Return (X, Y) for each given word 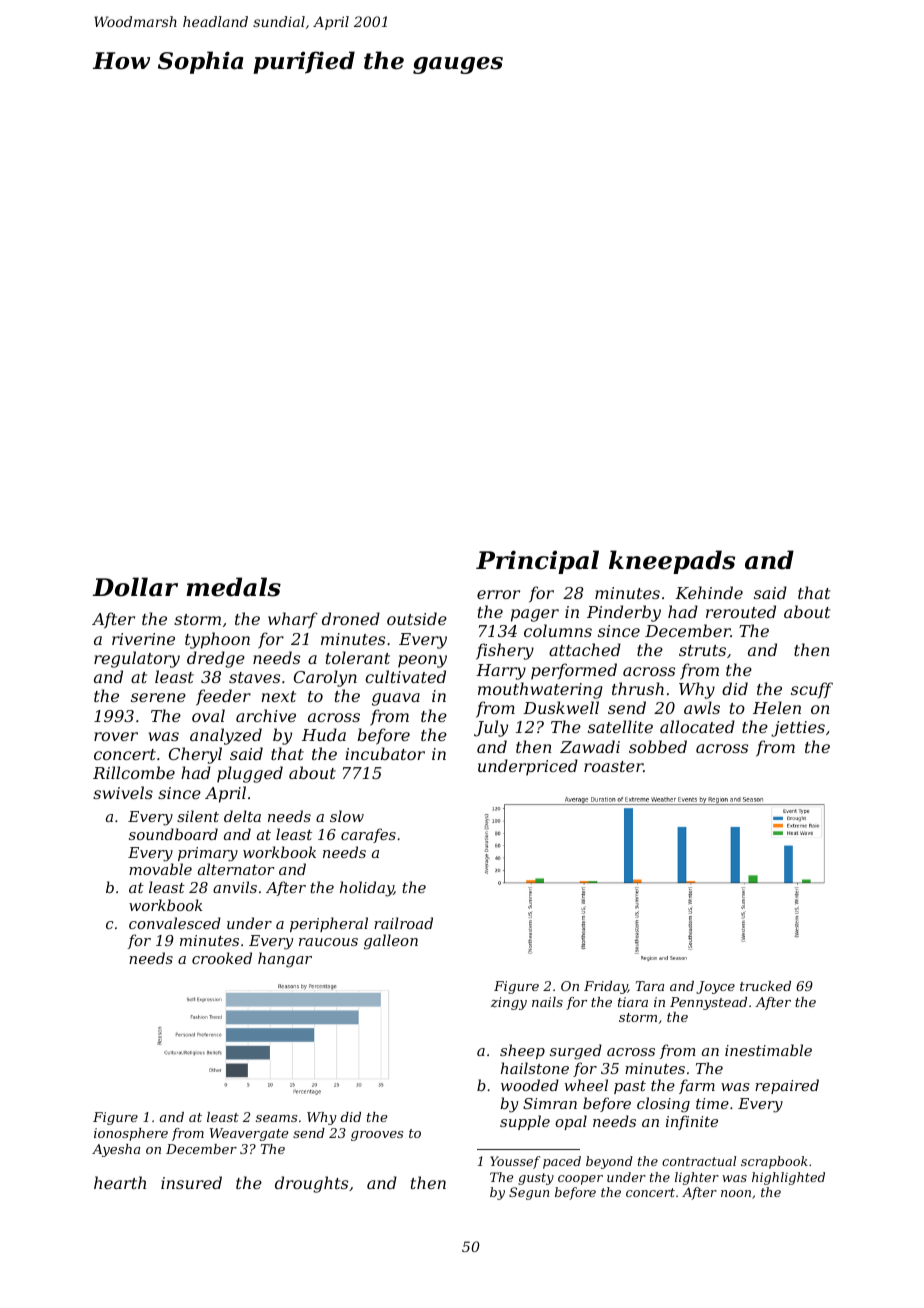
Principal (537, 562)
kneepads (672, 562)
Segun (529, 1193)
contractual (699, 1161)
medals (233, 587)
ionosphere (131, 1134)
